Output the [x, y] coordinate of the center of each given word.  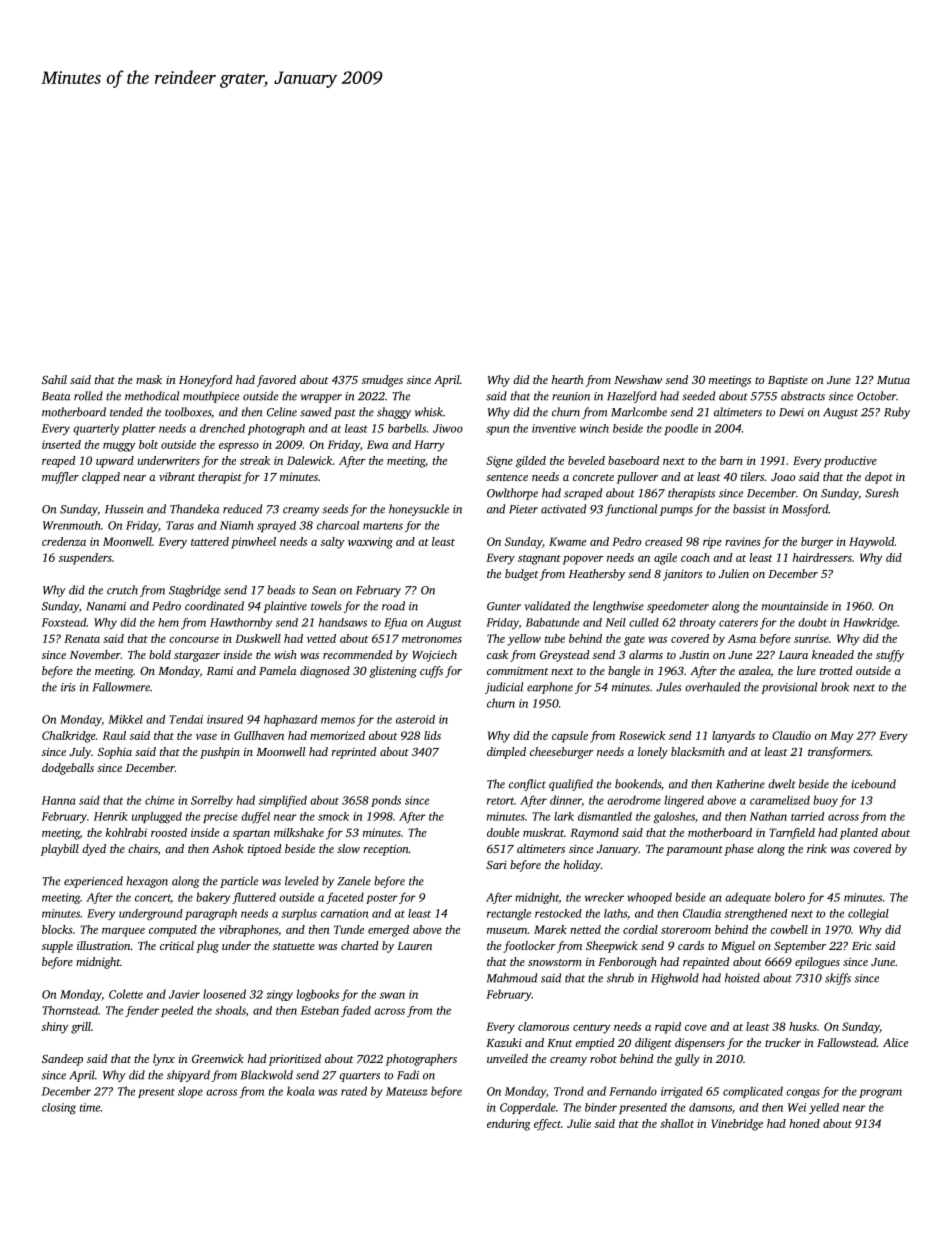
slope [190, 1092]
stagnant [539, 560]
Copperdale [528, 1108]
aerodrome [634, 800]
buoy [825, 801]
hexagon [147, 882]
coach [695, 557]
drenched [222, 428]
